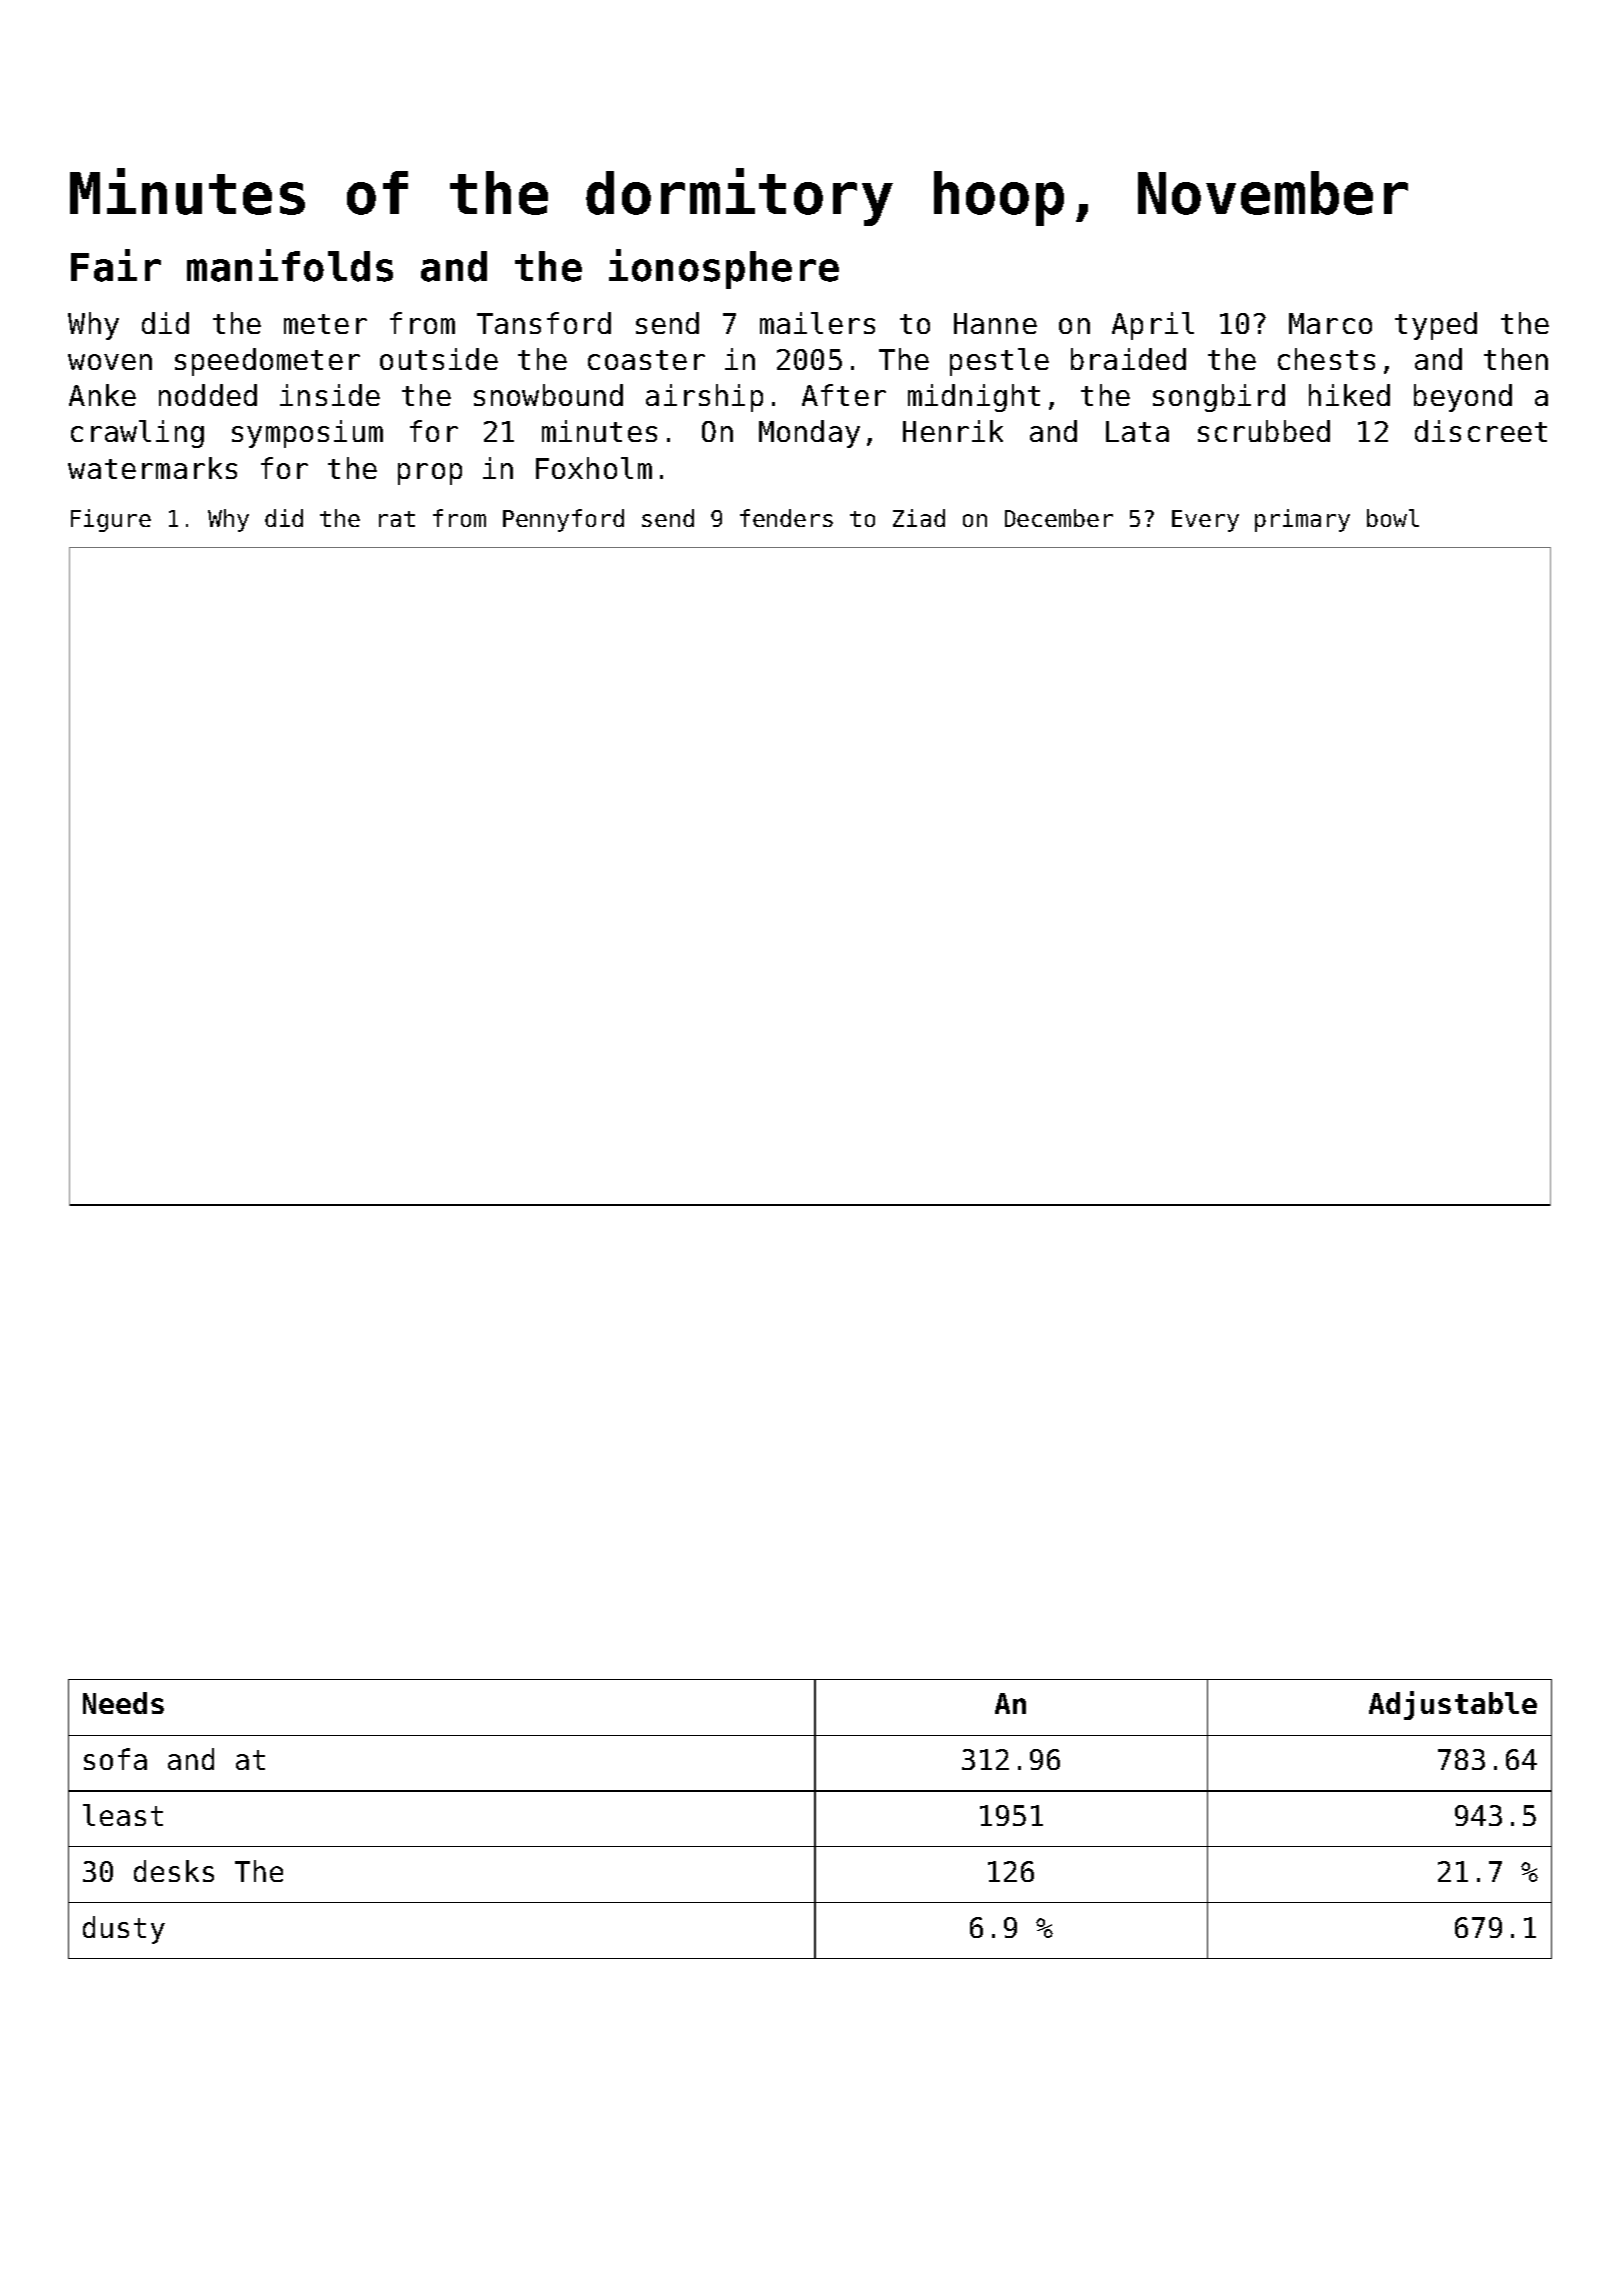  I want to click on Fair, so click(116, 265).
